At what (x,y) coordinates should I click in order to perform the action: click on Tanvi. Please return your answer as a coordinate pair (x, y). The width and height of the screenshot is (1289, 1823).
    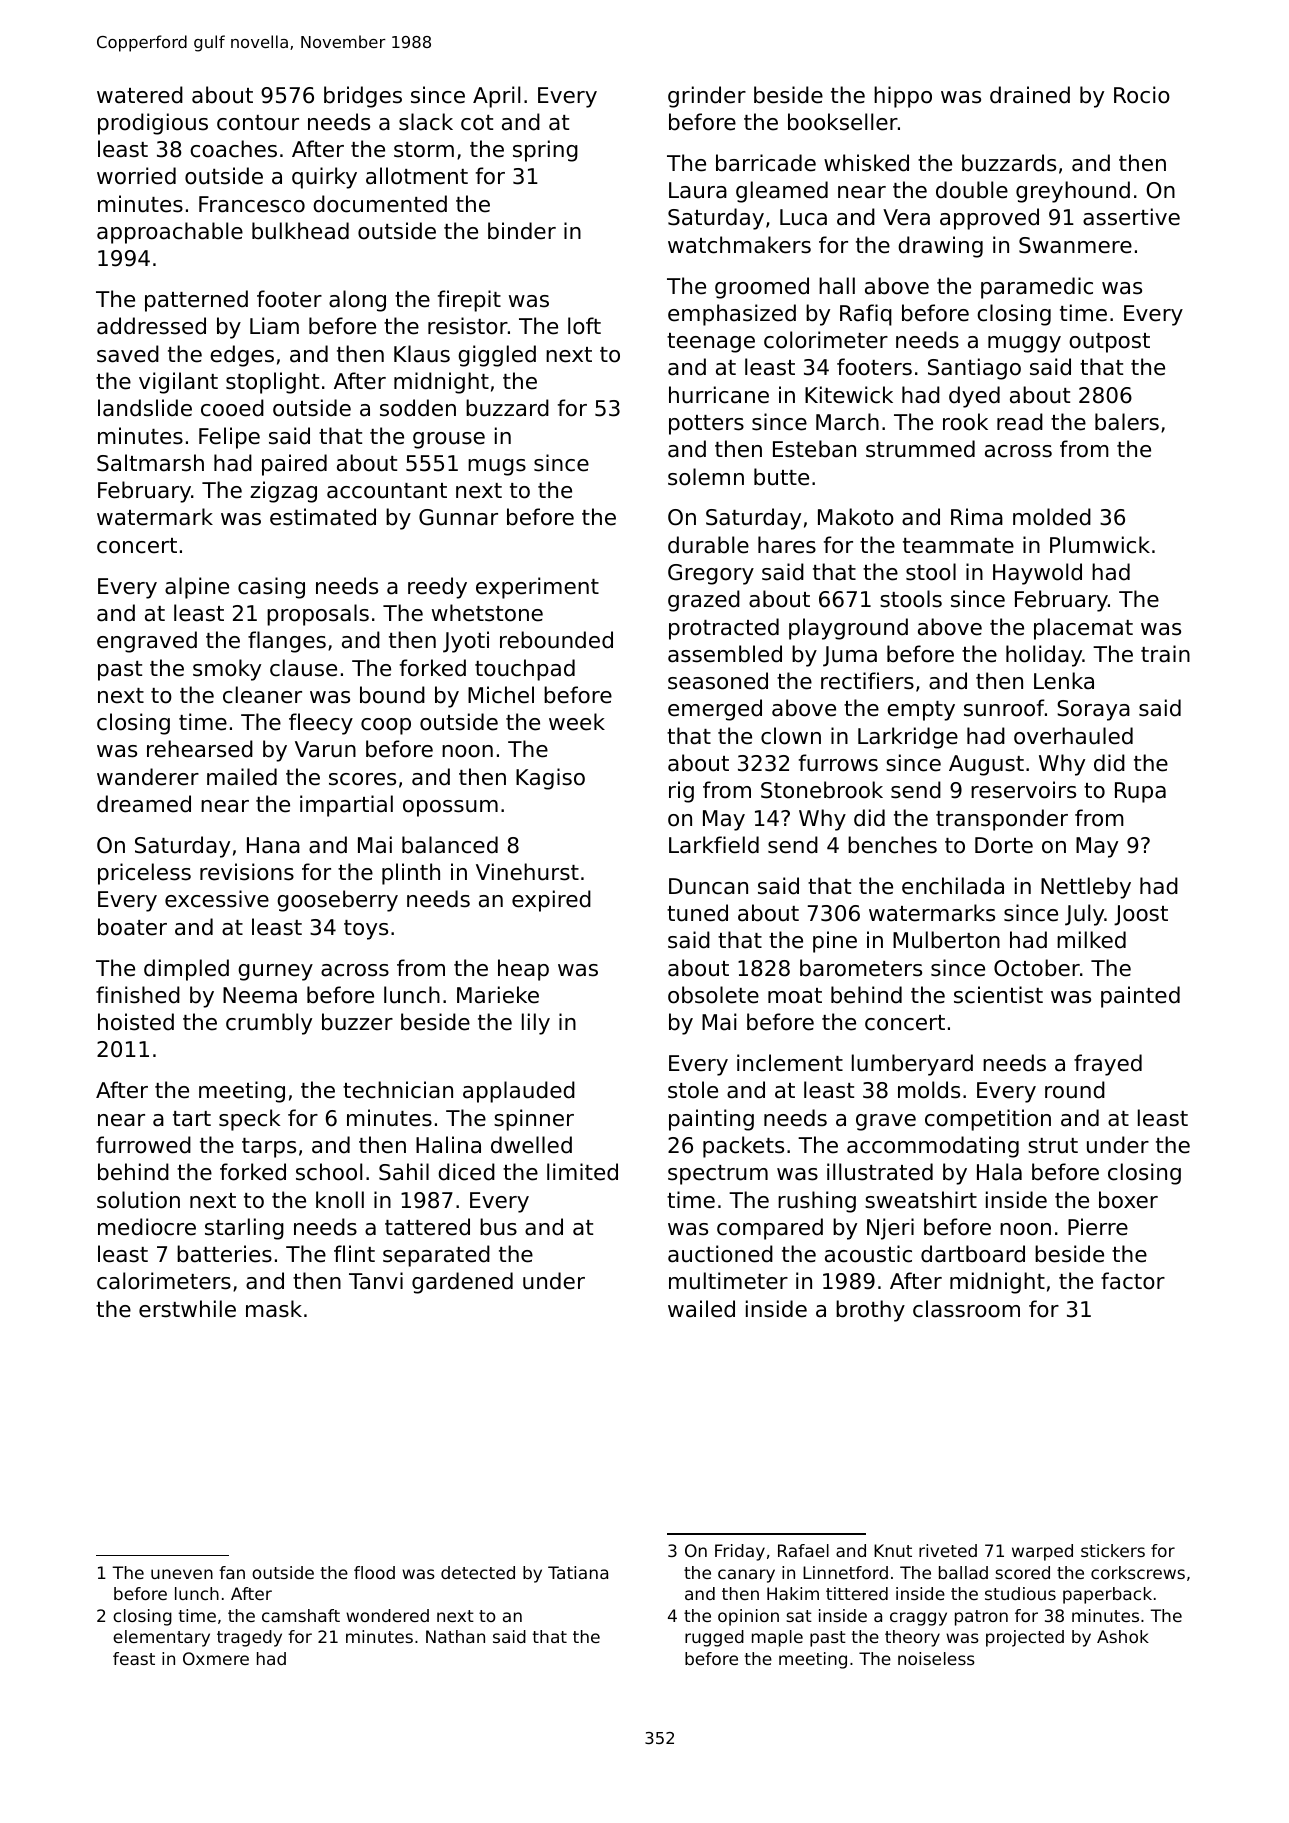
    Looking at the image, I should click on (376, 1281).
